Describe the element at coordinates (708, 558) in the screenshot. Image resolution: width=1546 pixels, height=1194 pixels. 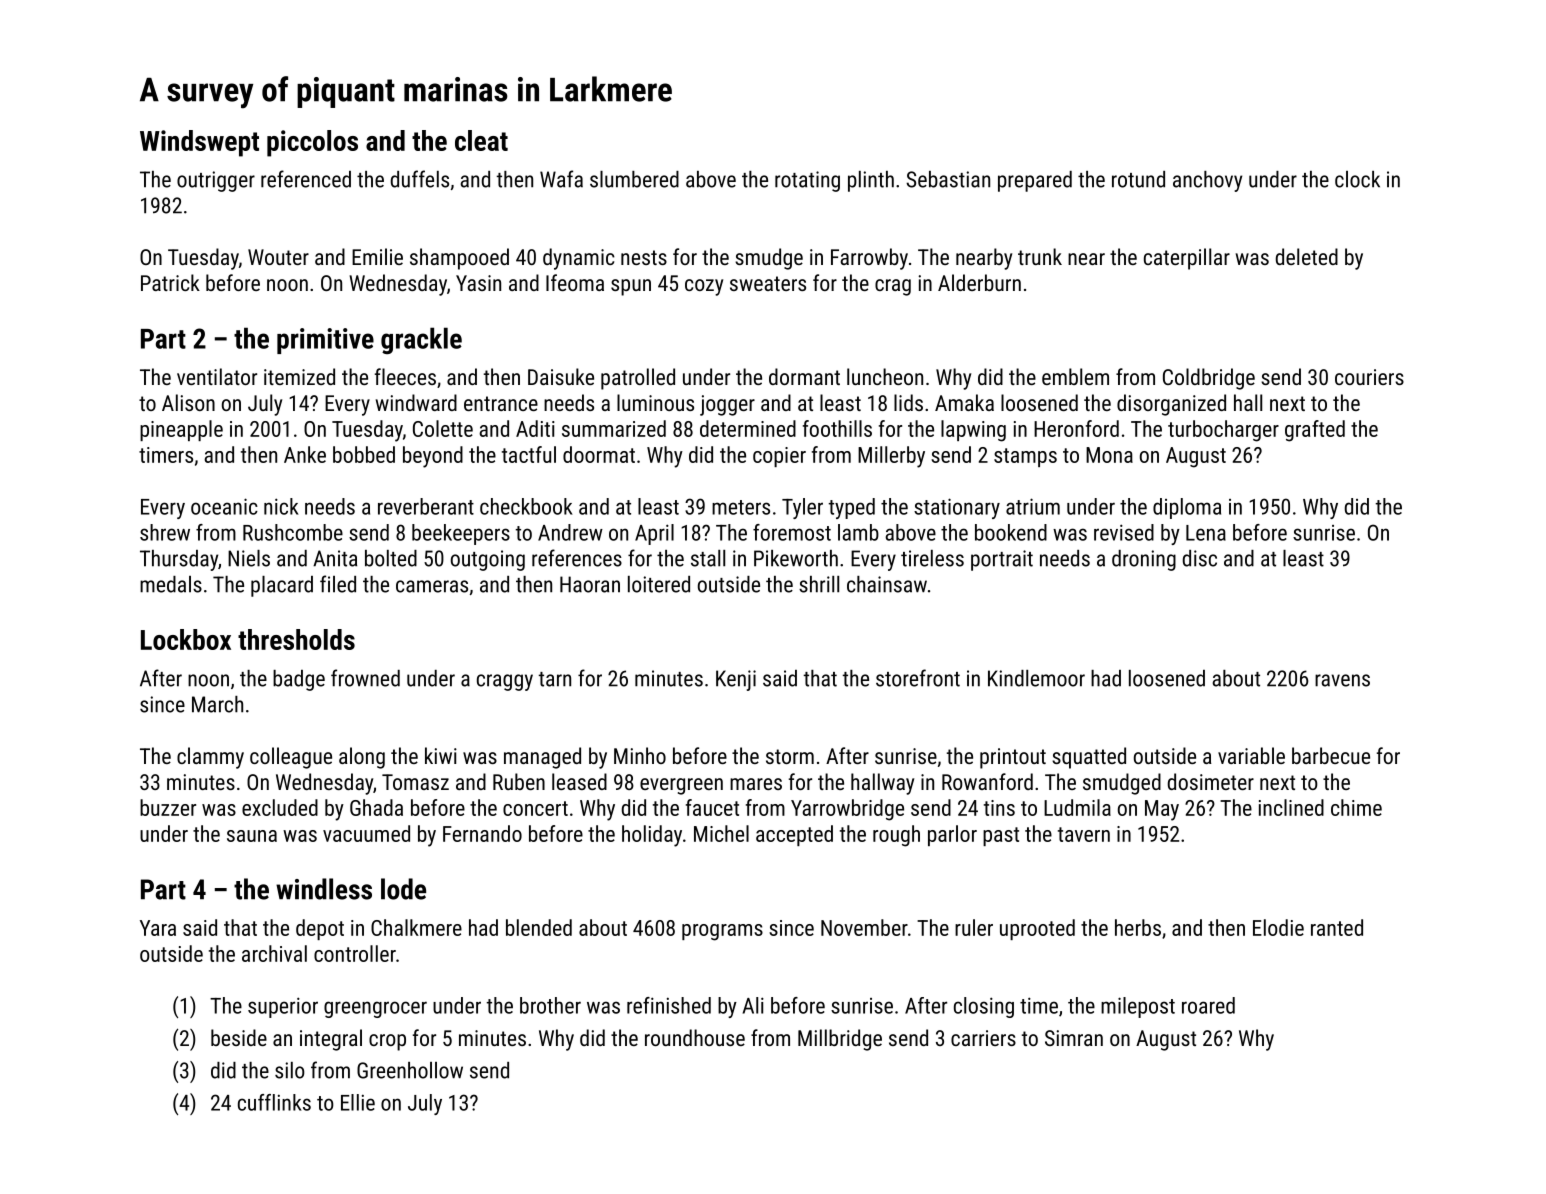
I see `stall` at that location.
